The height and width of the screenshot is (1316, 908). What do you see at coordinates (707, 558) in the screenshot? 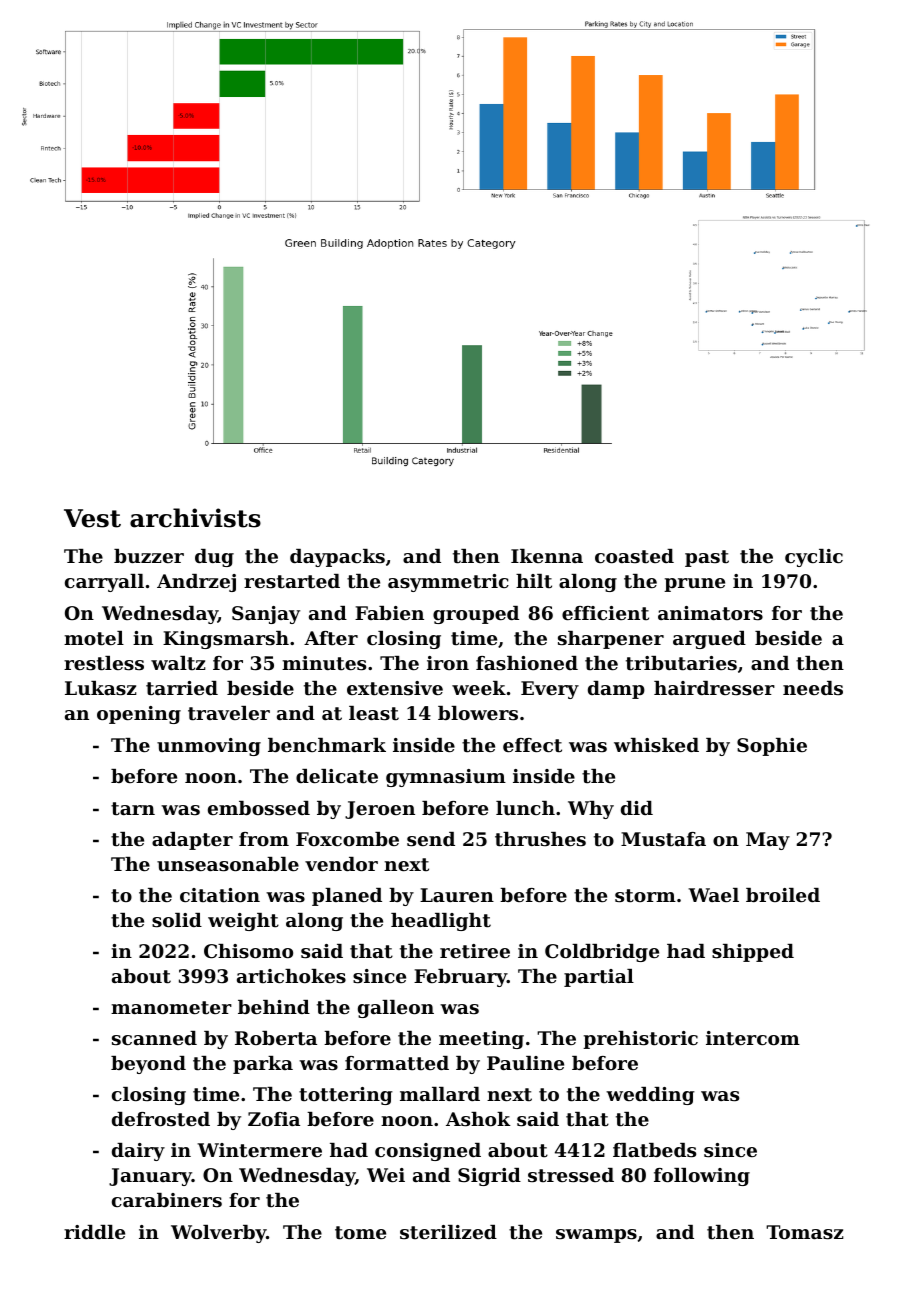
I see `past` at bounding box center [707, 558].
